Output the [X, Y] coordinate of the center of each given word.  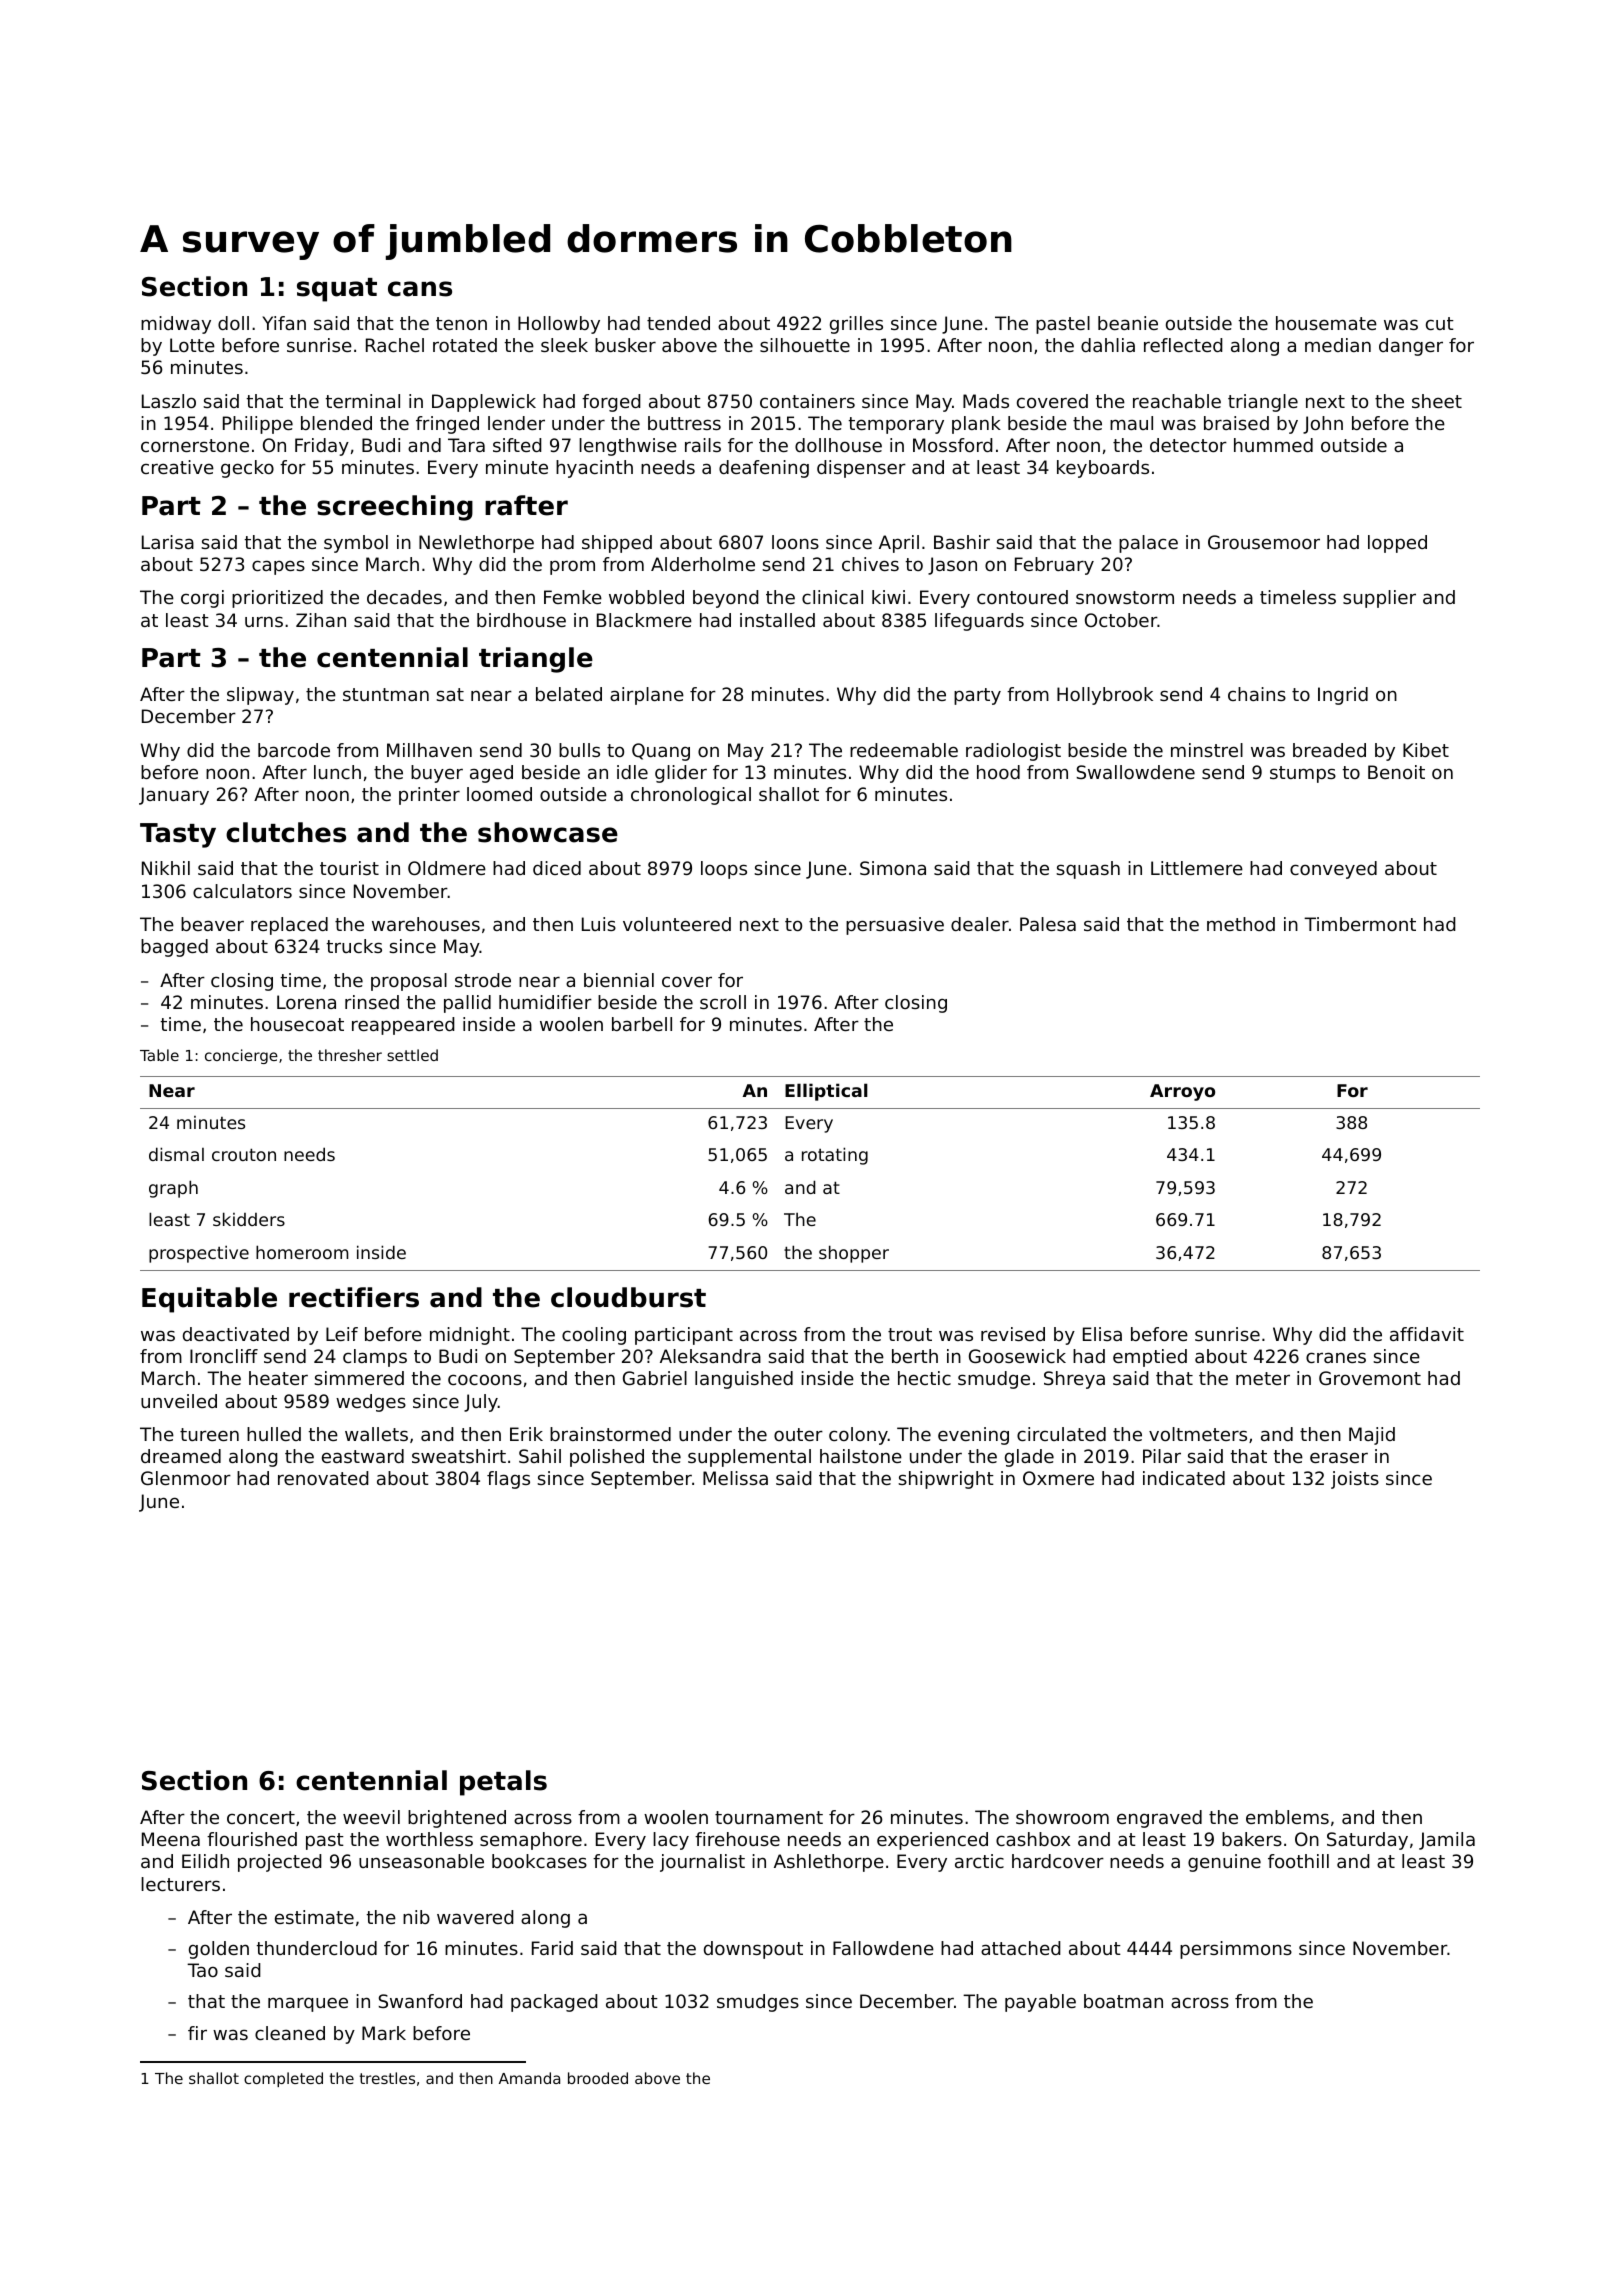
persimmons [1236, 1950]
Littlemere [1197, 868]
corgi [202, 599]
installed [777, 620]
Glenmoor [186, 1478]
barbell [642, 1024]
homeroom [302, 1252]
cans [420, 289]
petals [503, 1783]
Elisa [1102, 1334]
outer [798, 1434]
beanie [1128, 323]
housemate [1326, 323]
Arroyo [1182, 1092]
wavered [475, 1917]
